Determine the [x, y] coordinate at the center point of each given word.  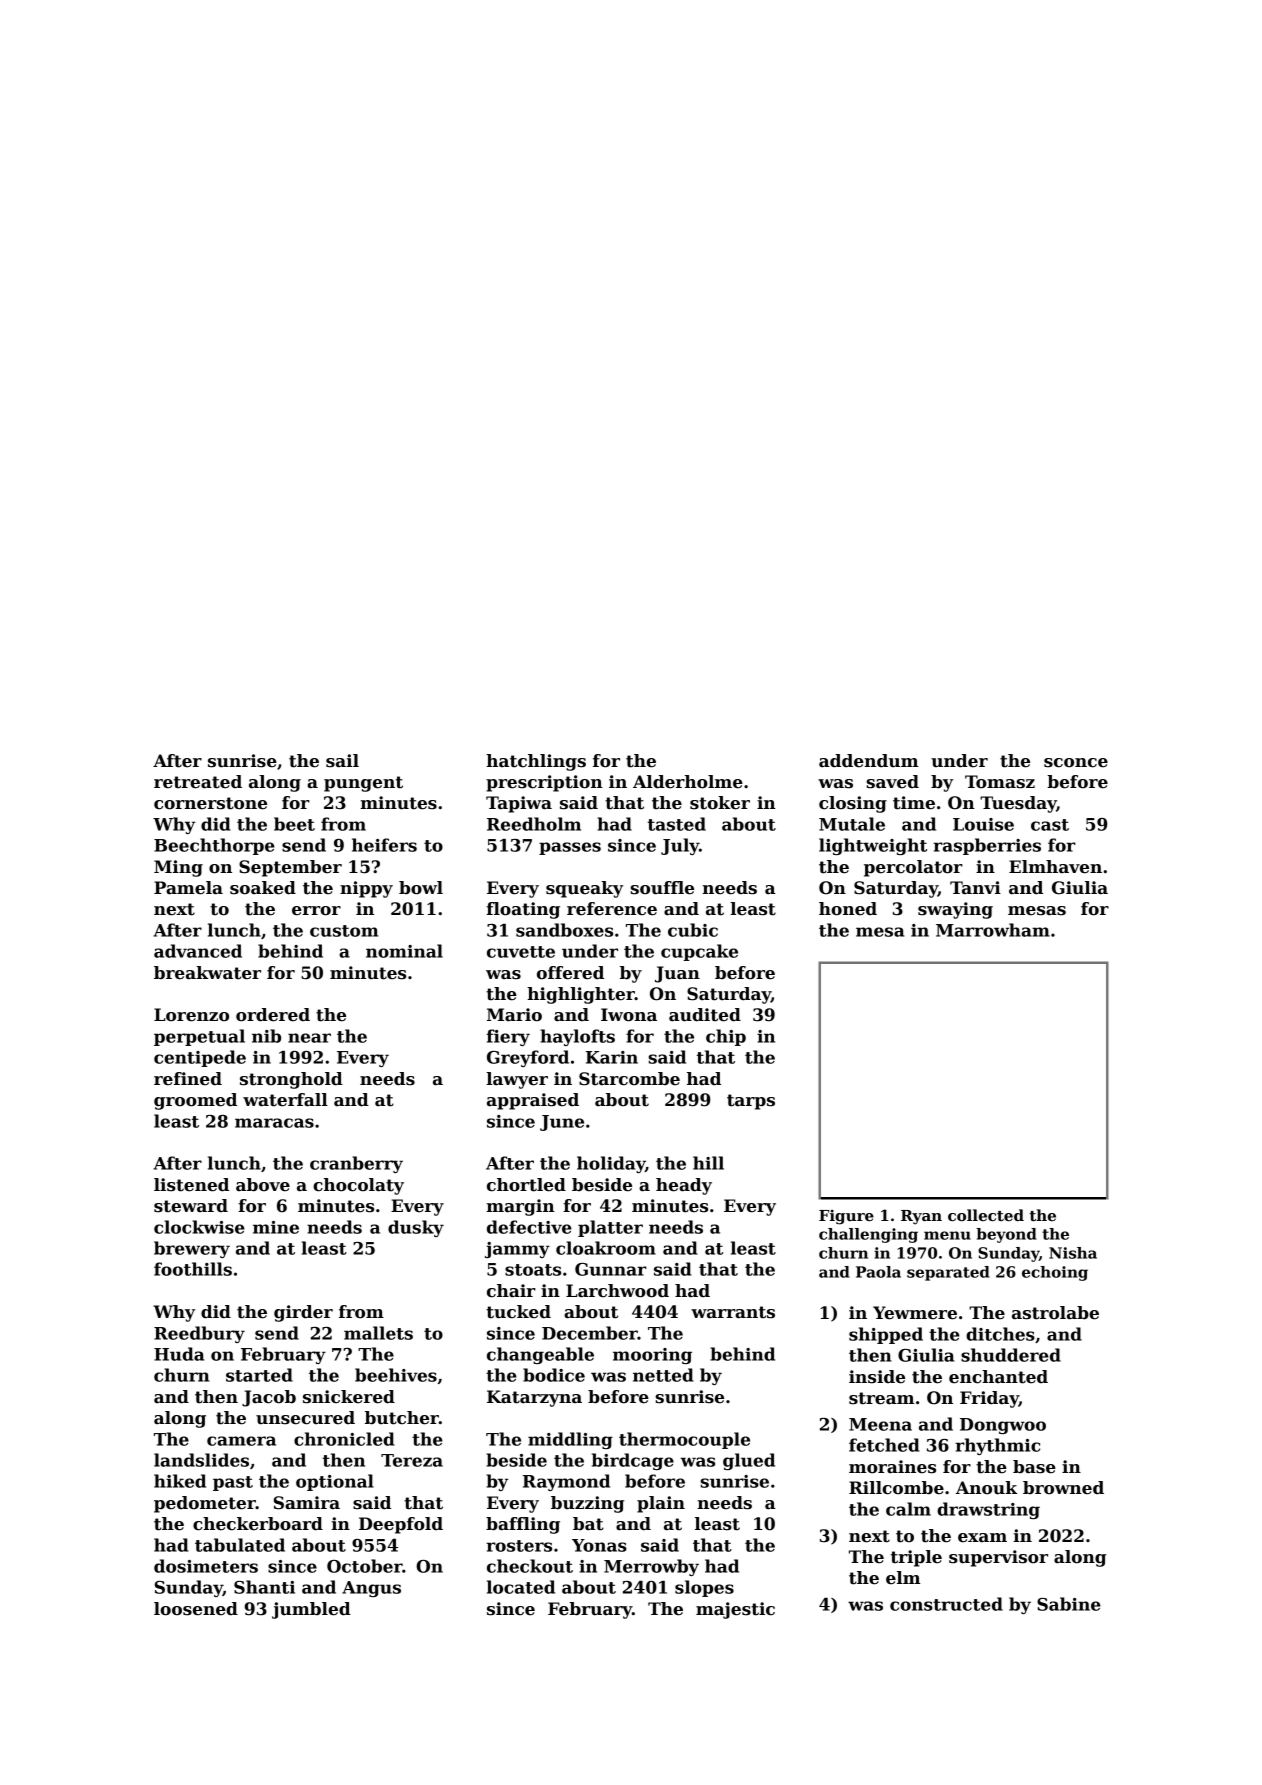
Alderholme [688, 782]
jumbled [311, 1610]
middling [570, 1440]
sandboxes [564, 930]
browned [1063, 1488]
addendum [868, 761]
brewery [192, 1249]
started [259, 1375]
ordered [273, 1015]
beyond [1006, 1235]
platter [610, 1228]
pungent [363, 784]
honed [848, 909]
